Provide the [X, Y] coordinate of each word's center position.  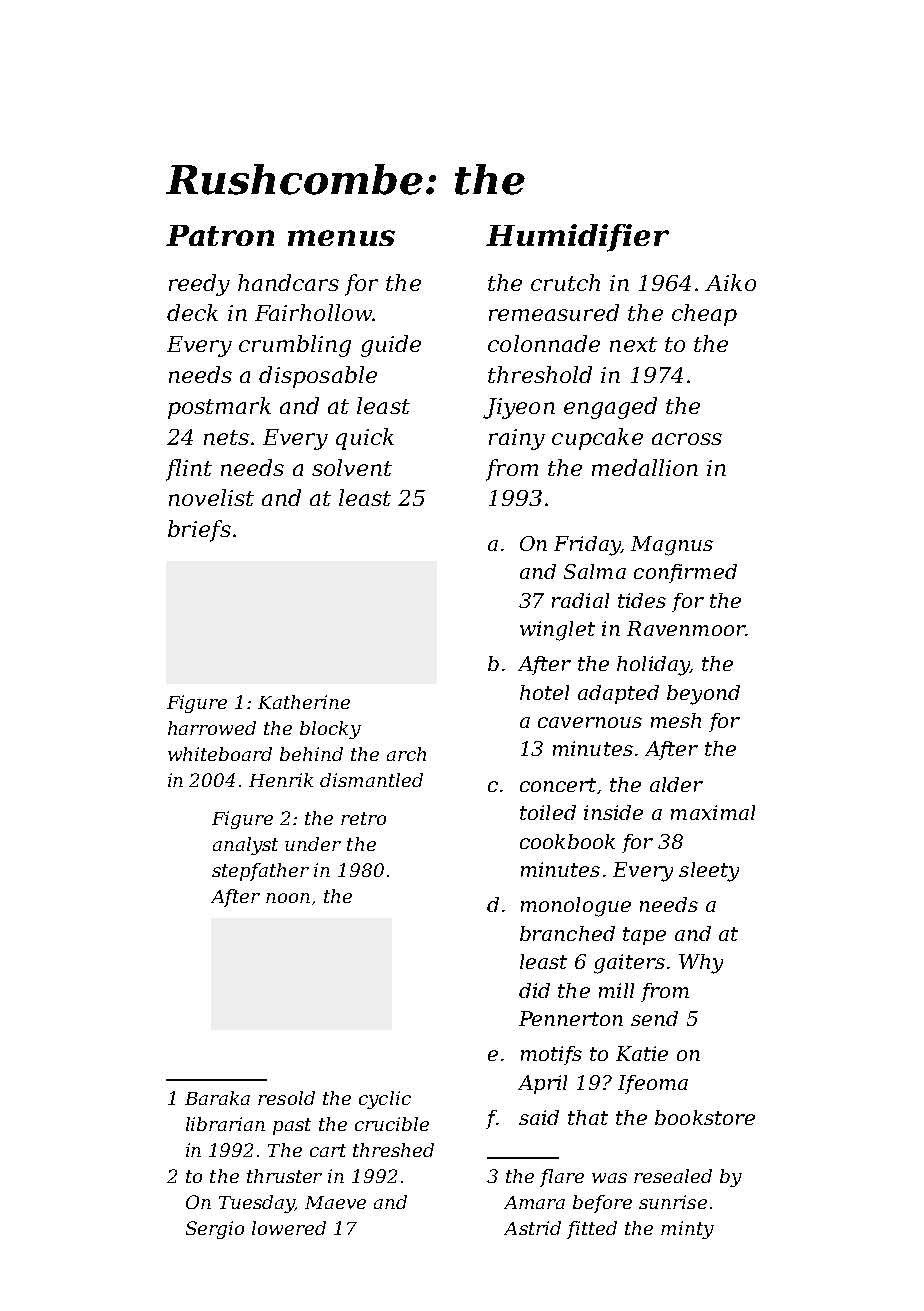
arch [406, 754]
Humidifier [577, 238]
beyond [703, 695]
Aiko [730, 282]
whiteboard [220, 754]
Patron [220, 235]
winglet [557, 631]
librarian [225, 1124]
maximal [713, 812]
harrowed [212, 728]
